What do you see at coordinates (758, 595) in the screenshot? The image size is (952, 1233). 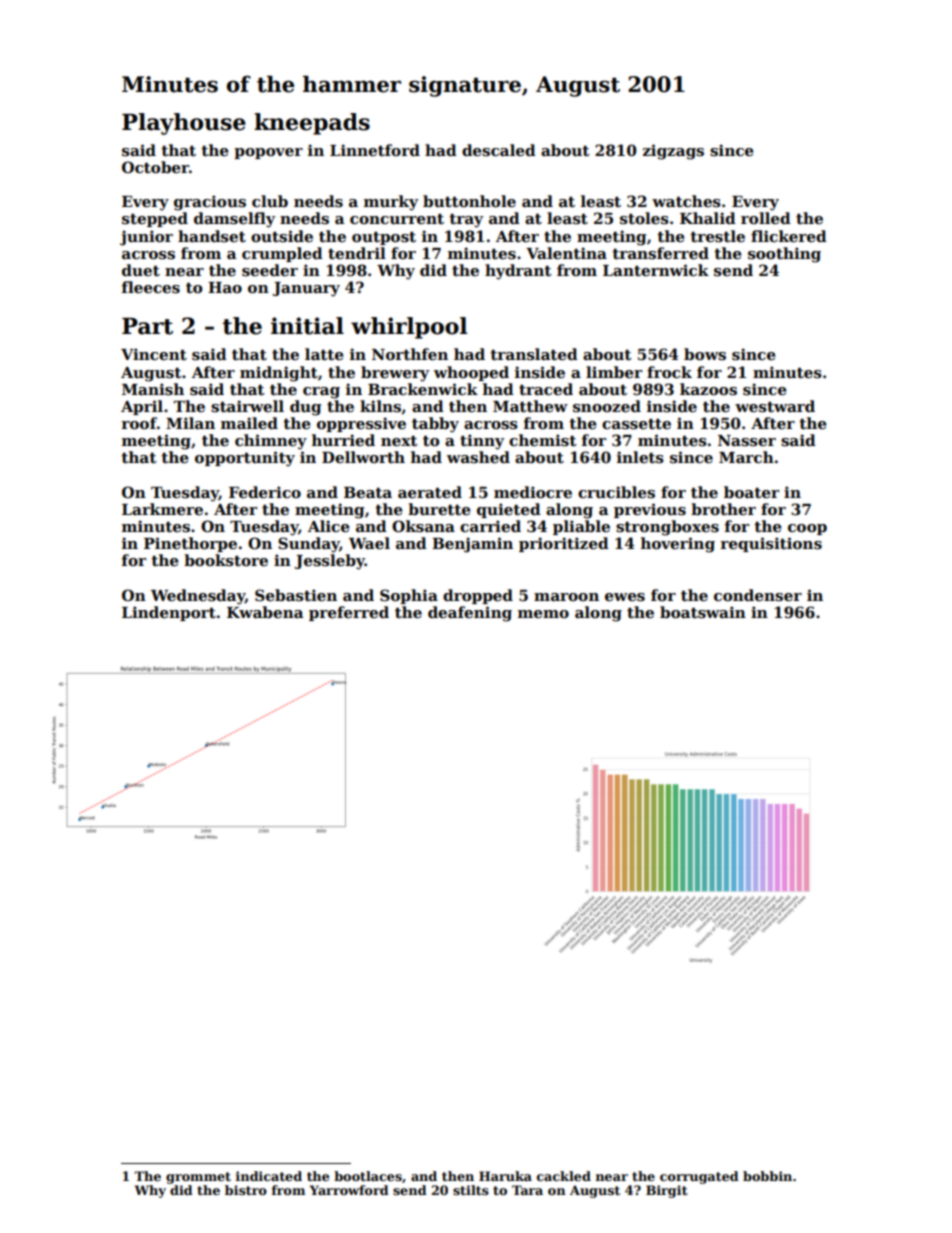 I see `condenser` at bounding box center [758, 595].
